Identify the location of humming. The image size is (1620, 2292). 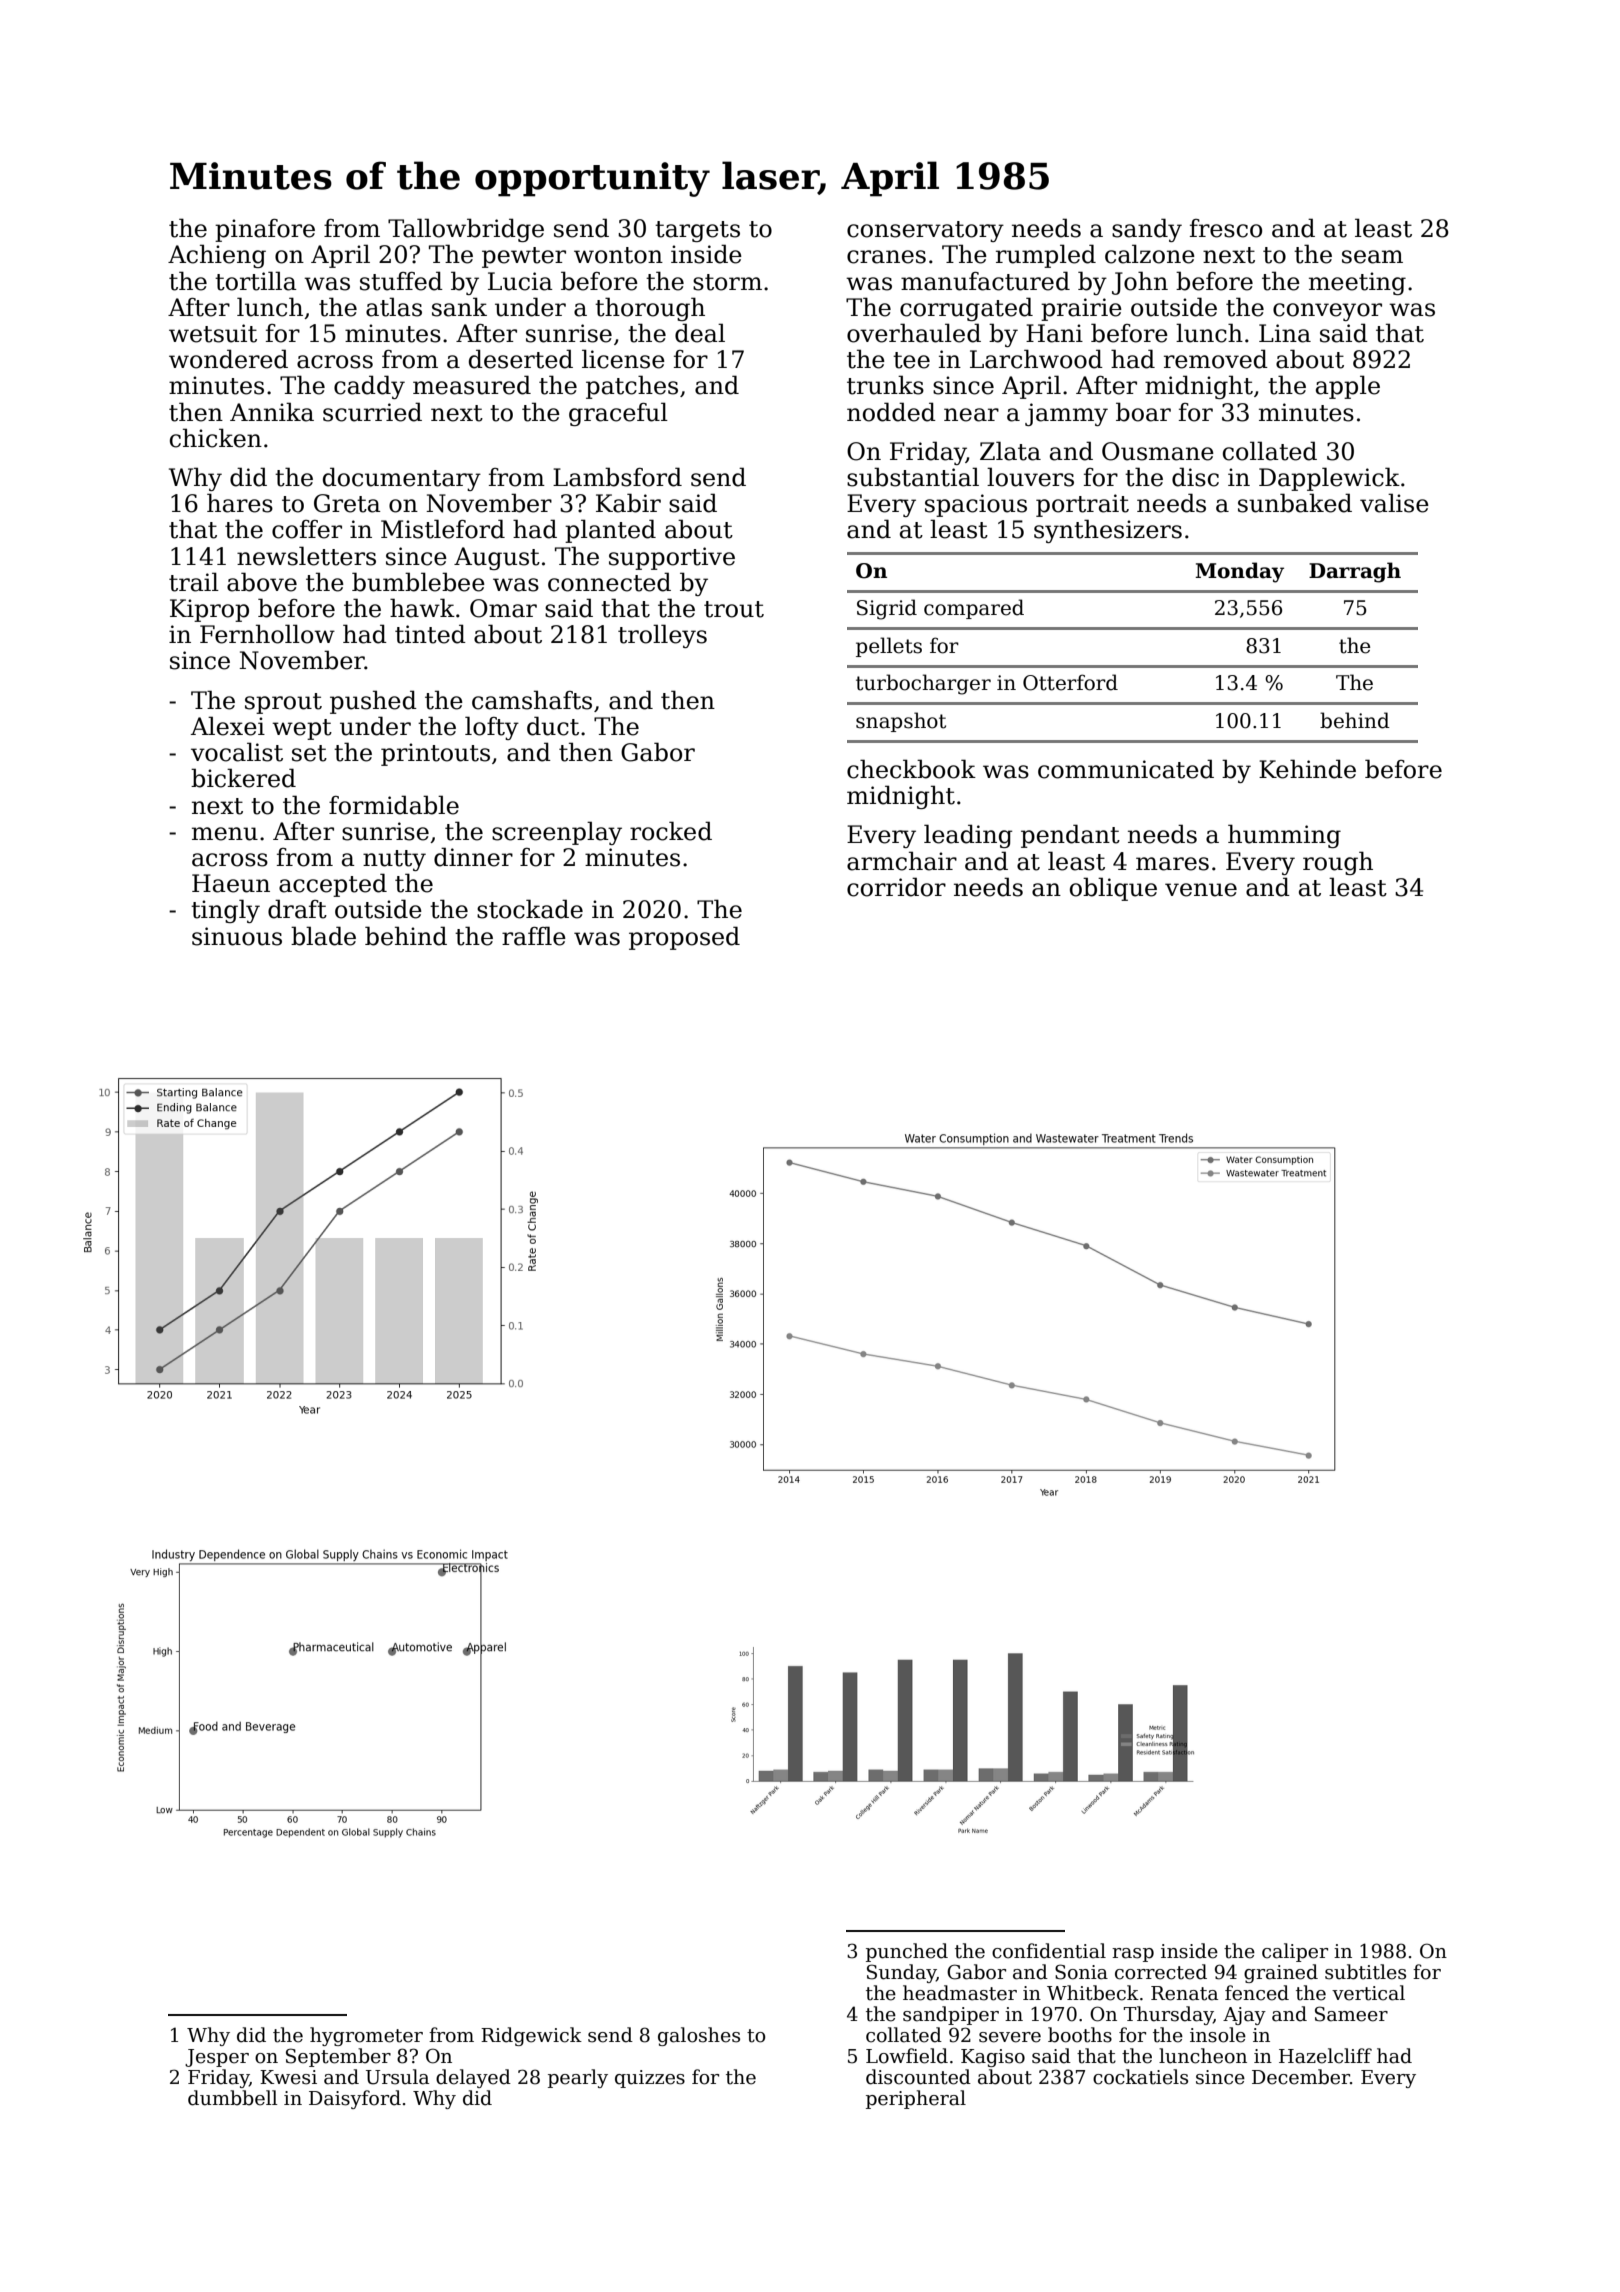
(1284, 836).
